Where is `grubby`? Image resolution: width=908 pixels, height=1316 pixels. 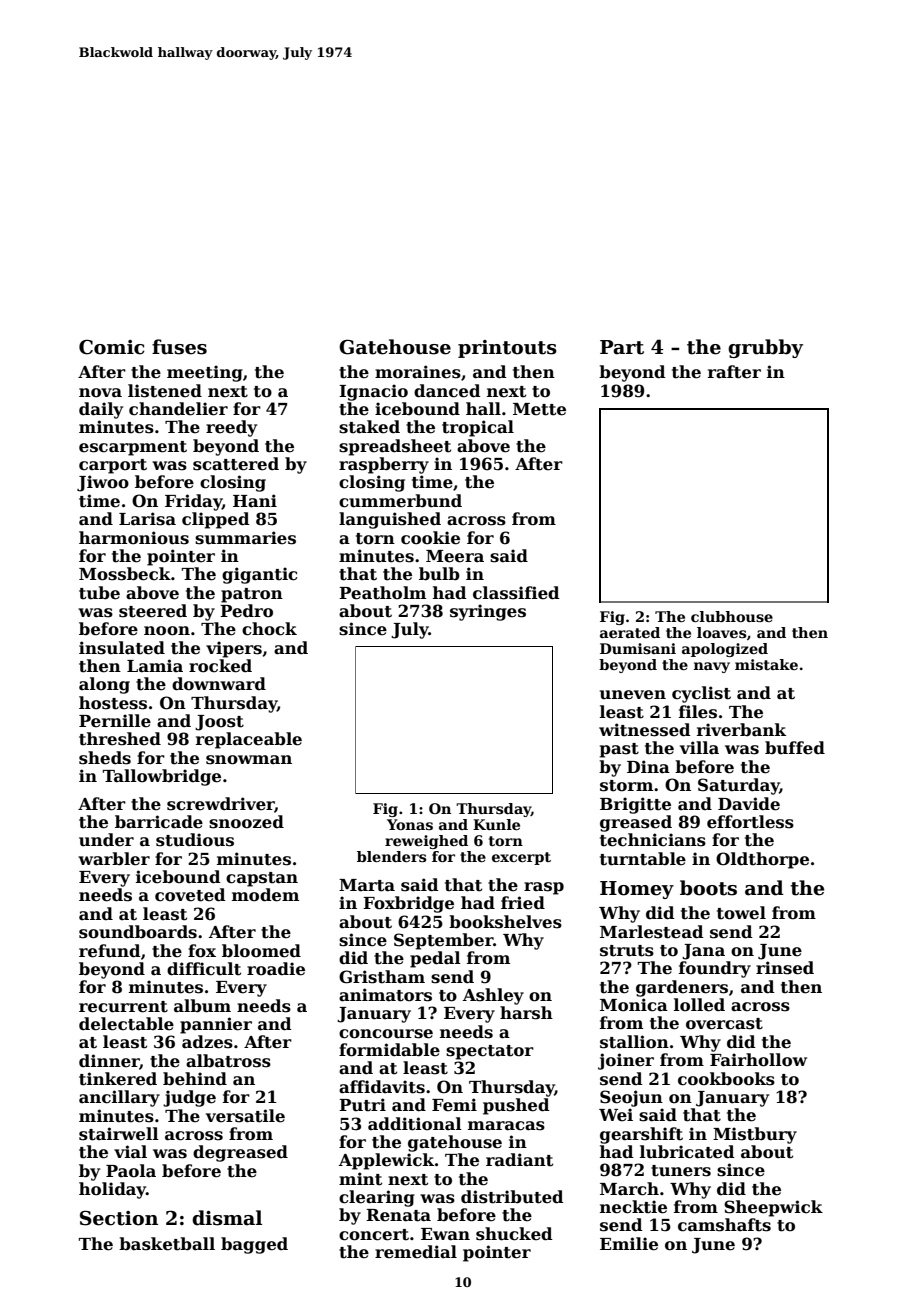 grubby is located at coordinates (765, 348).
